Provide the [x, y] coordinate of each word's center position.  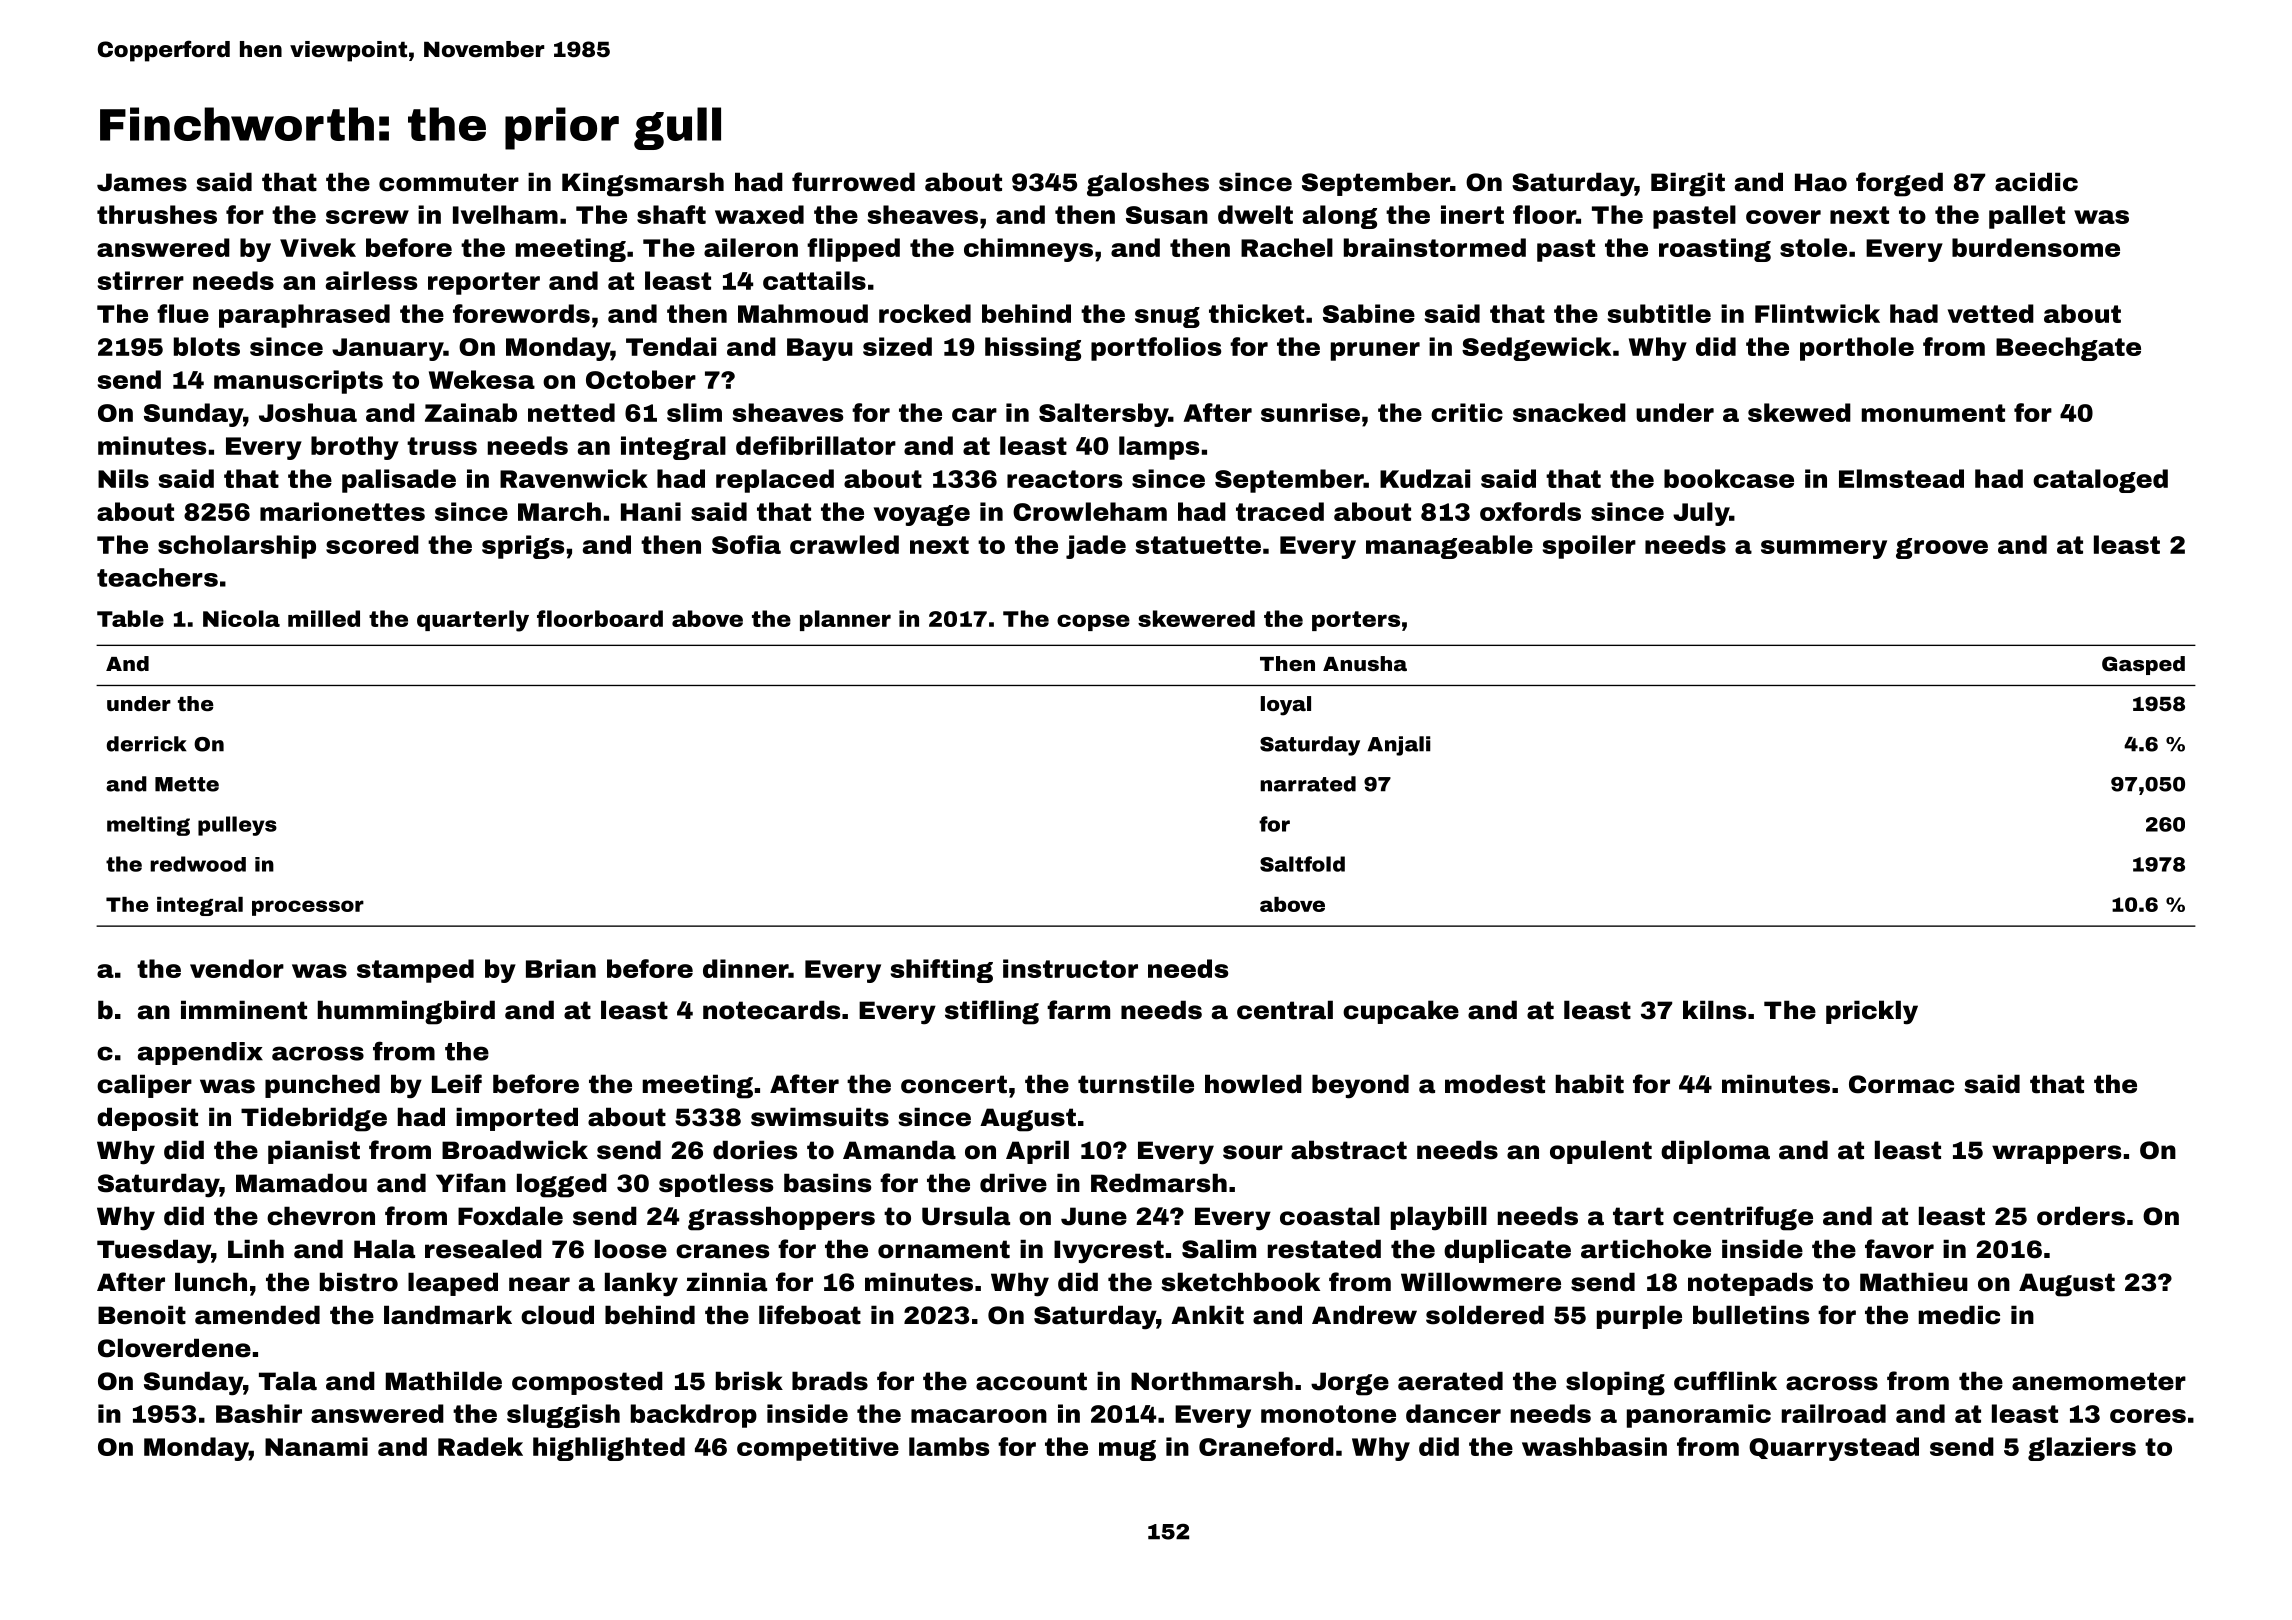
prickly [1872, 1012]
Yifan [471, 1183]
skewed [1799, 412]
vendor [237, 968]
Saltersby [1103, 415]
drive [1013, 1183]
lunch [211, 1282]
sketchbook [1240, 1282]
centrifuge [1743, 1218]
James [142, 182]
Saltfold [1302, 864]
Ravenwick [574, 478]
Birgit [1688, 184]
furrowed [853, 182]
